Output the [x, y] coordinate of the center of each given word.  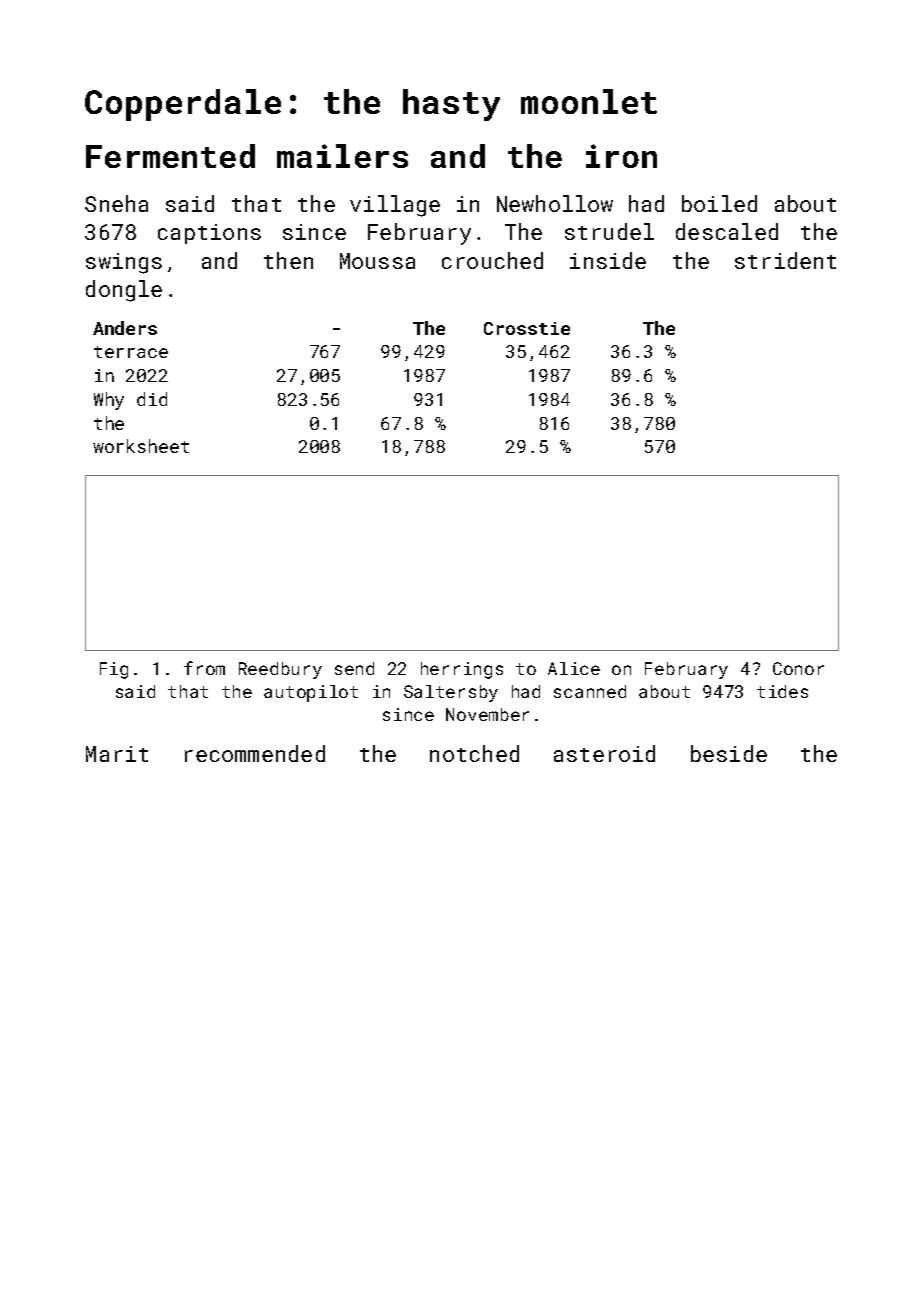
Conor [798, 668]
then [288, 260]
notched [474, 753]
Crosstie [527, 328]
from [204, 668]
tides [782, 691]
